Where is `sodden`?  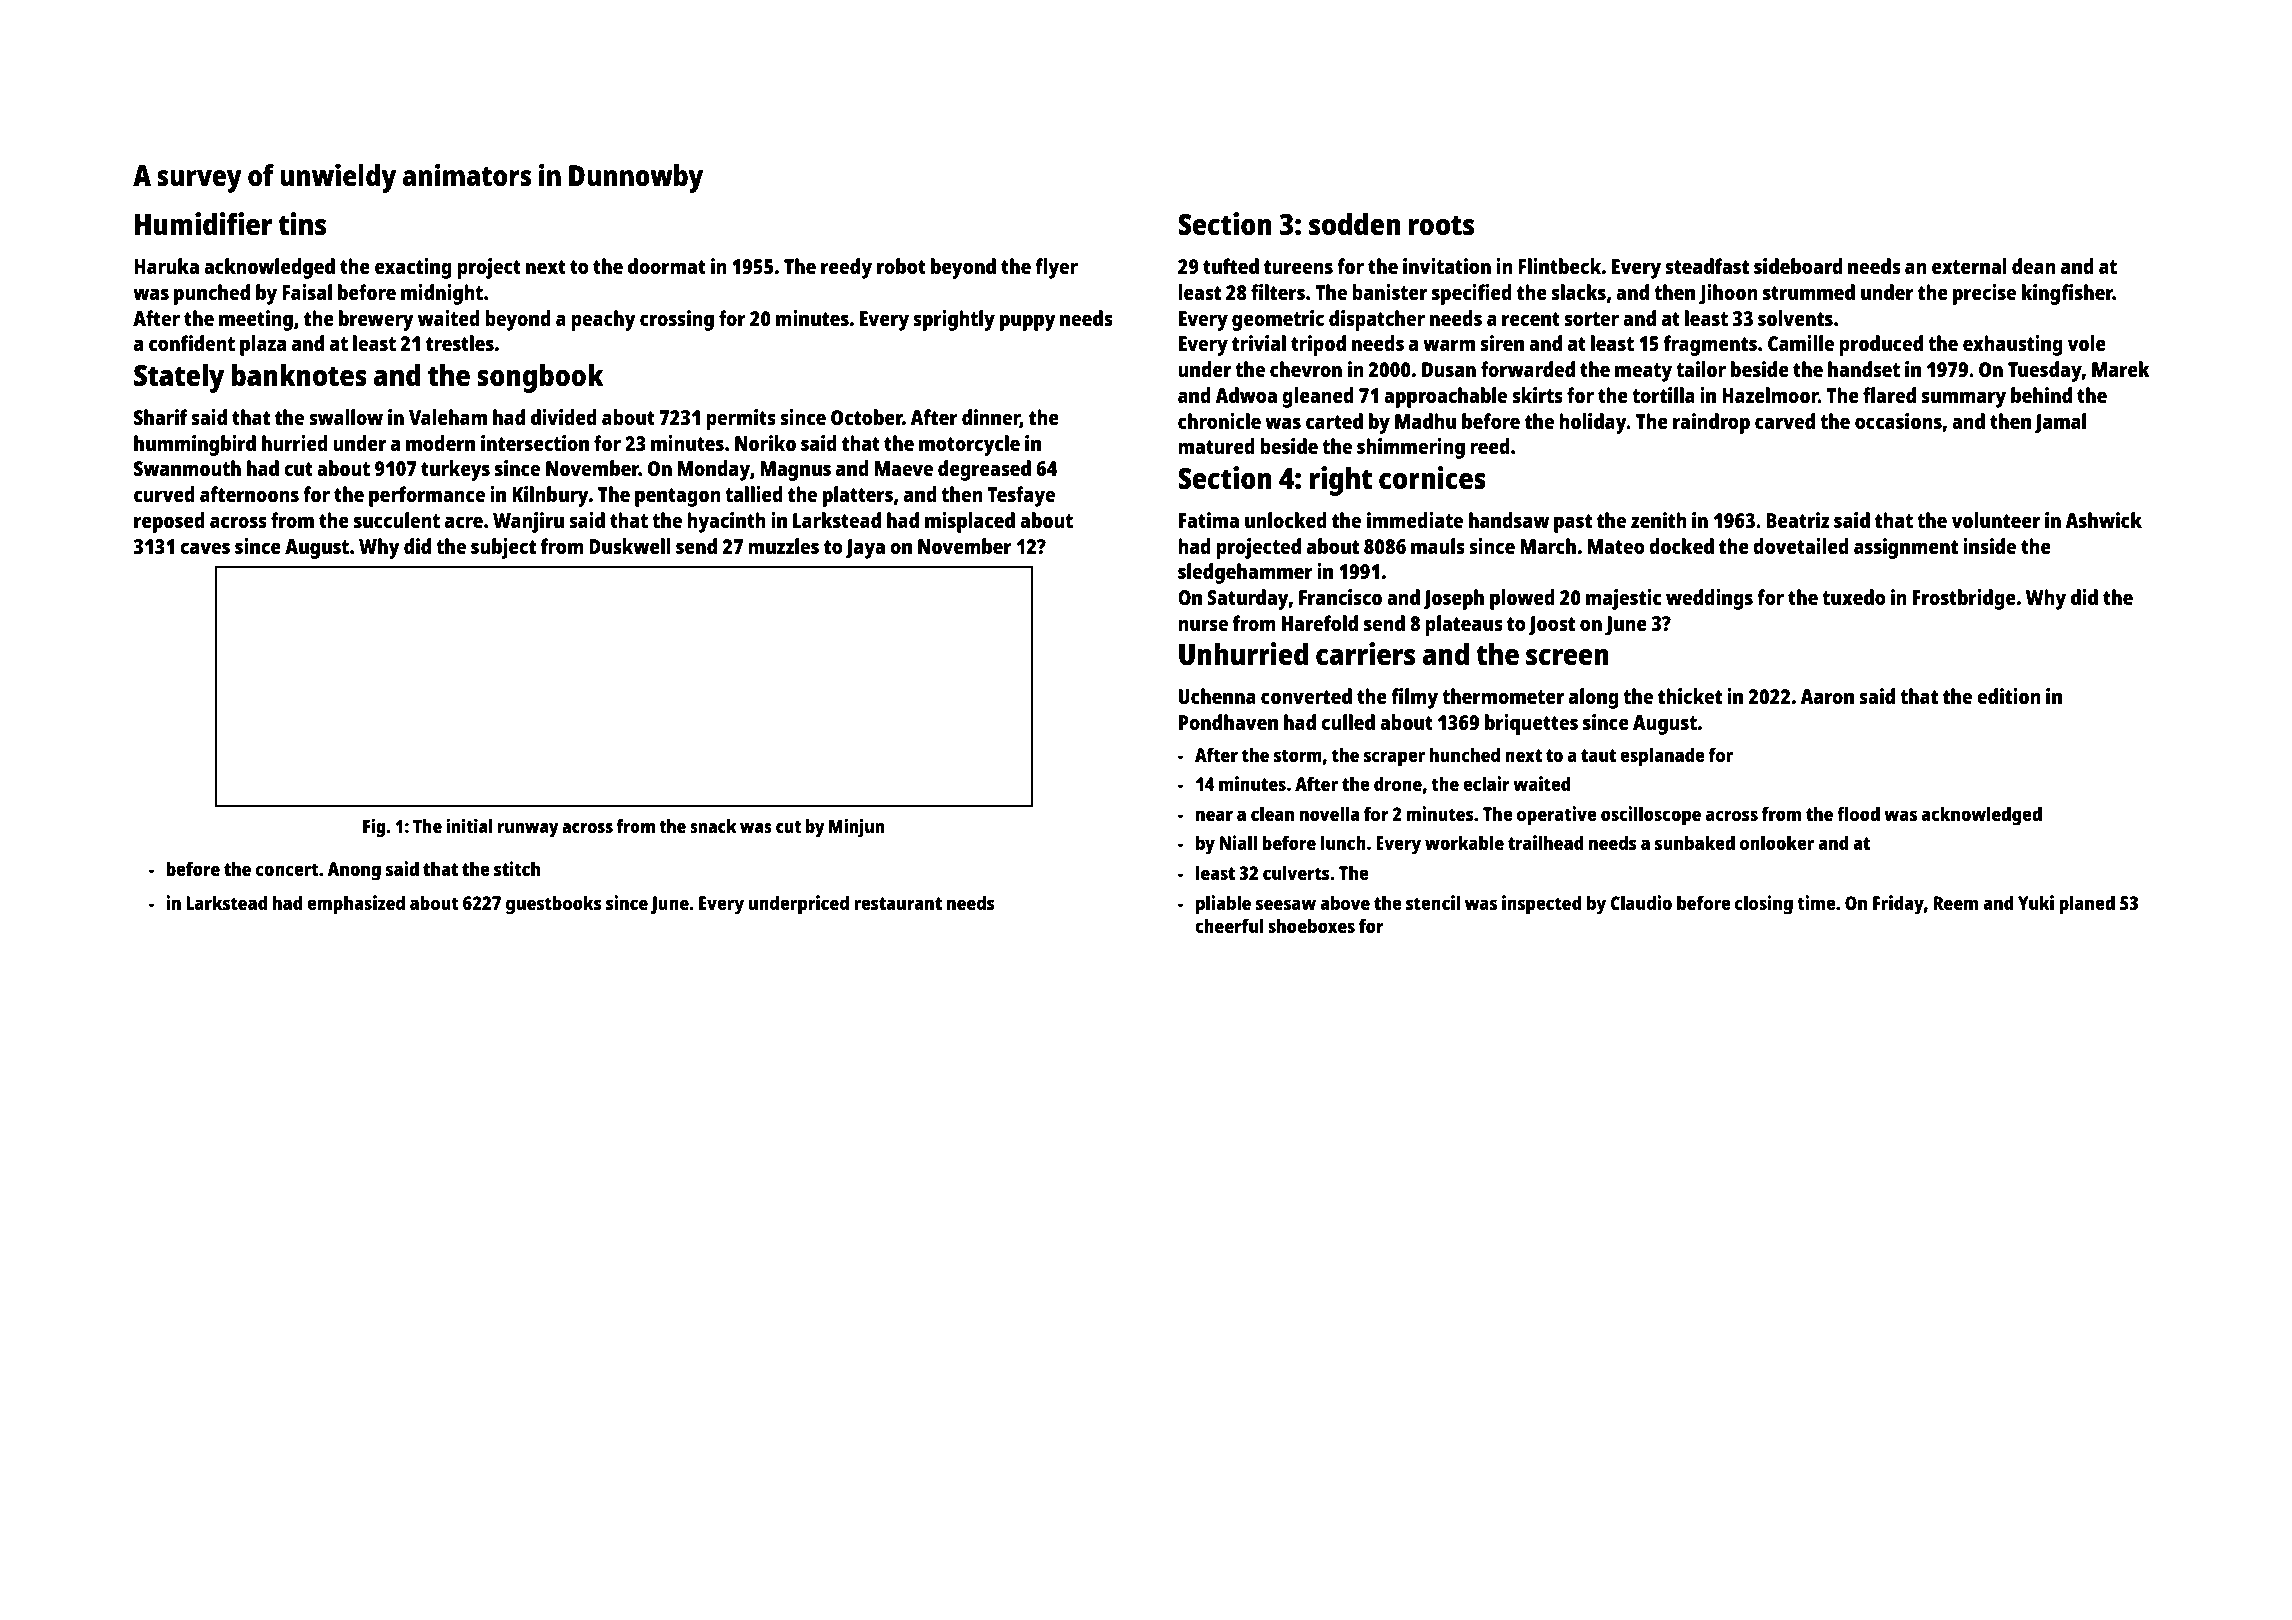
sodden is located at coordinates (1354, 224).
